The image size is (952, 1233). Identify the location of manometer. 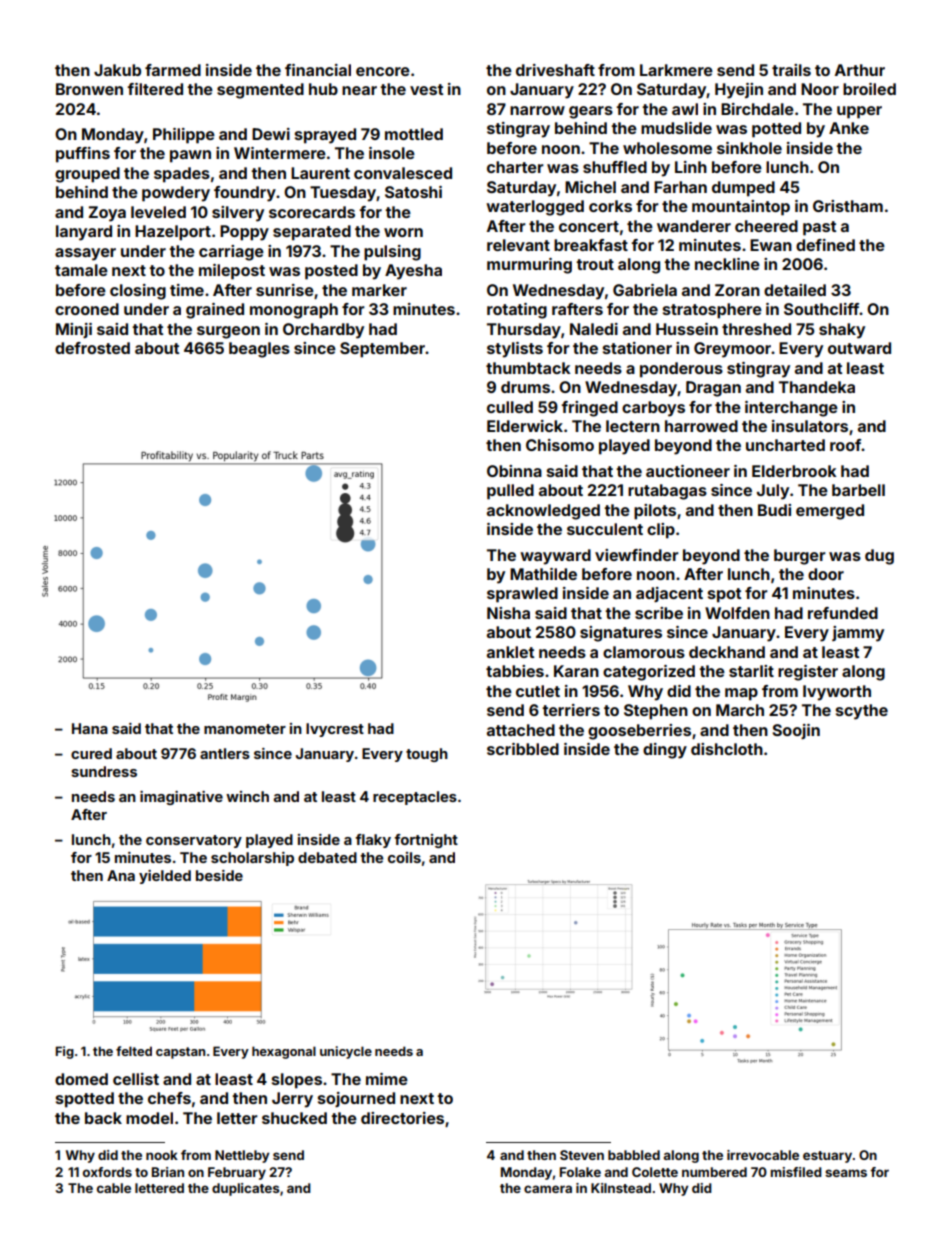
(245, 729).
